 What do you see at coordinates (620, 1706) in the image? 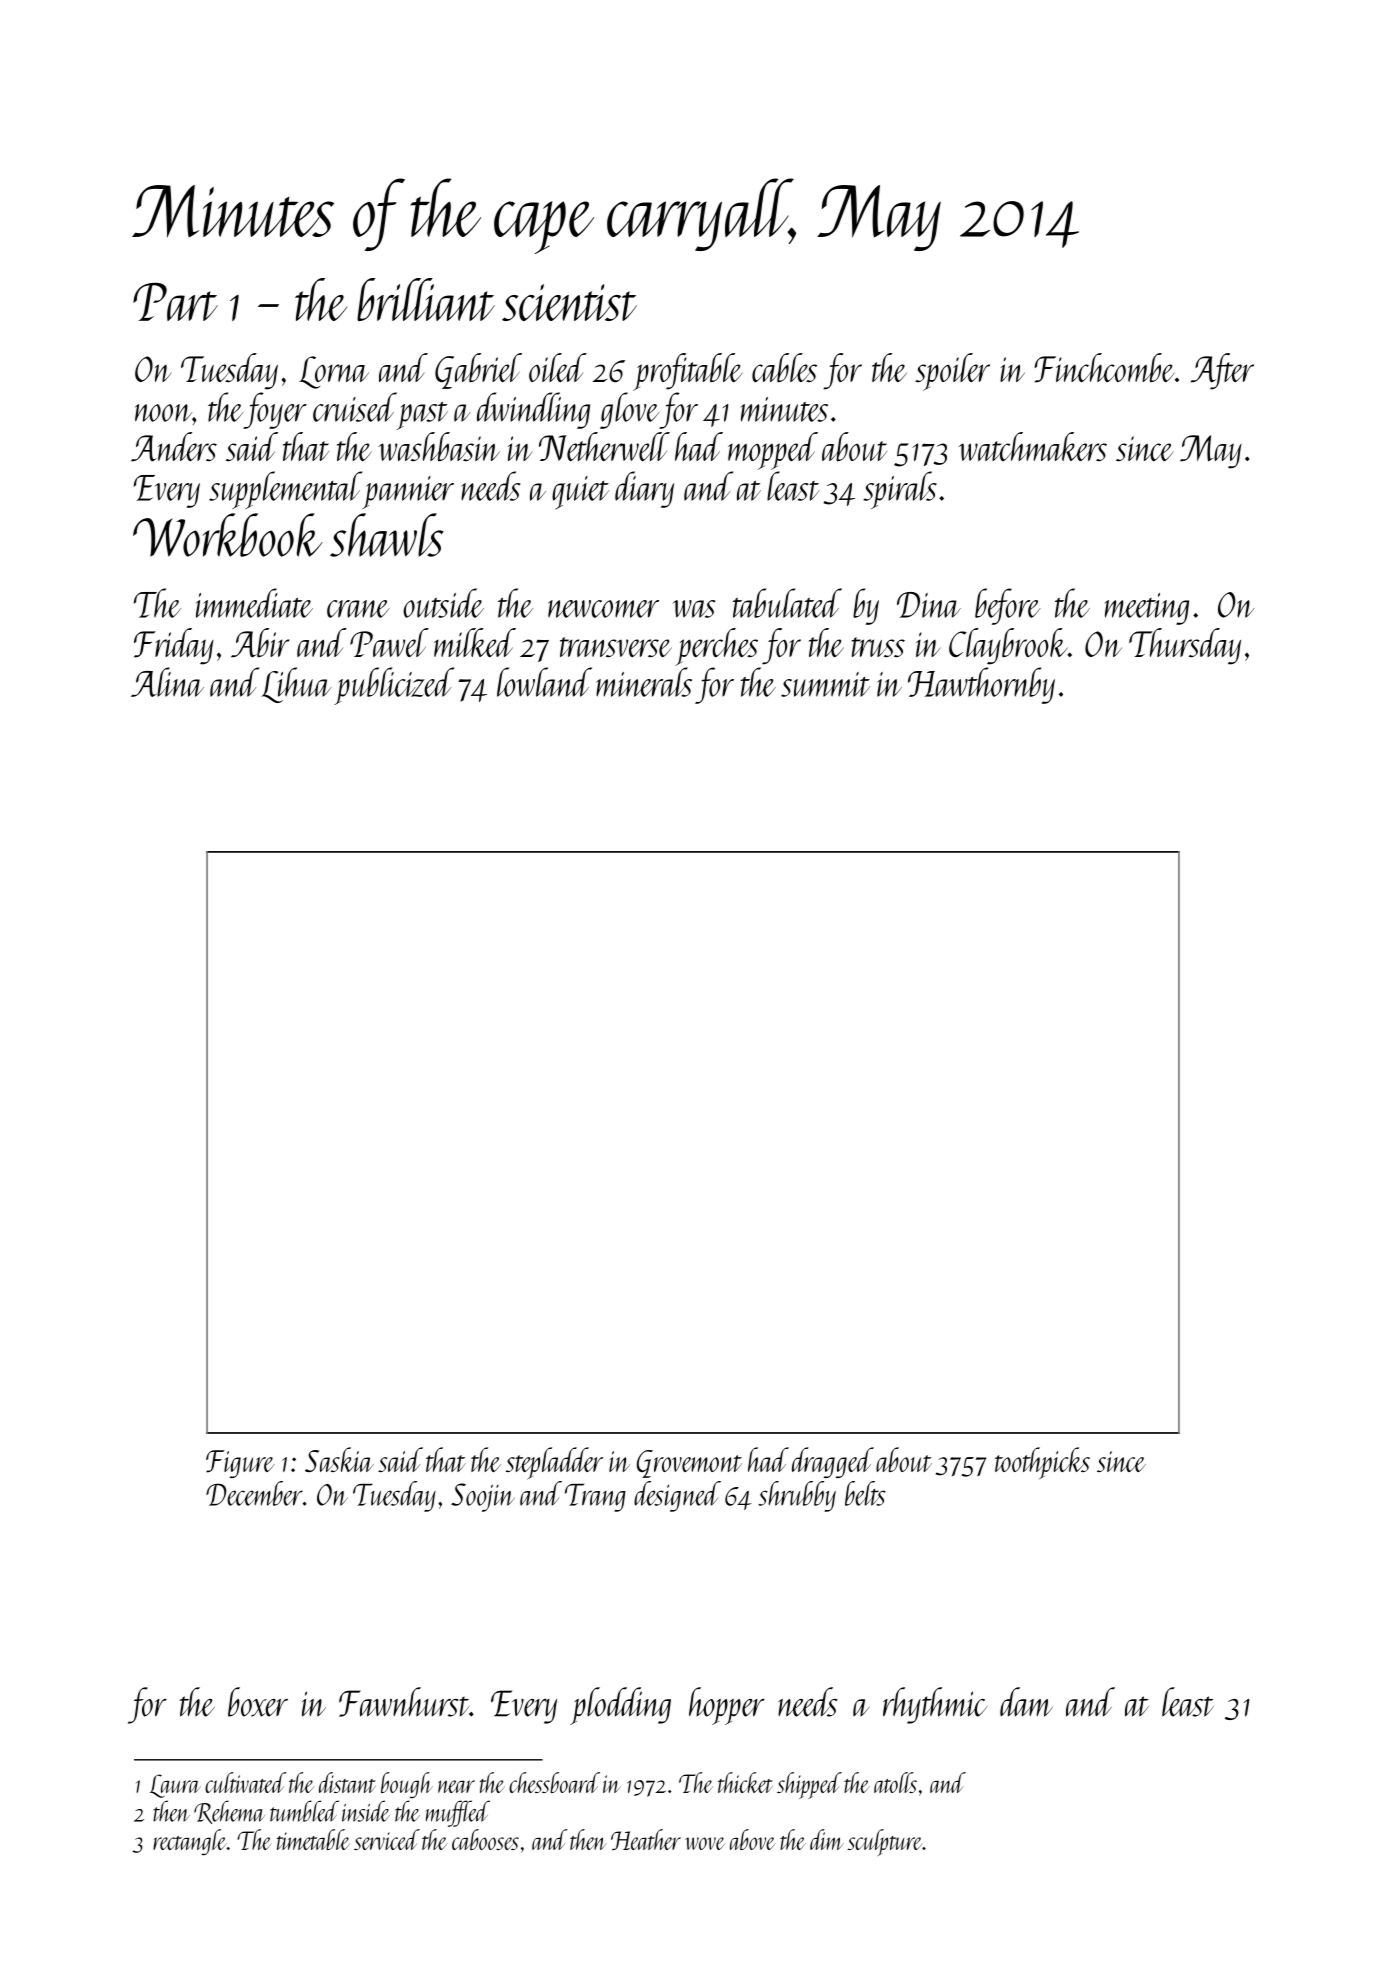
I see `plodding` at bounding box center [620, 1706].
